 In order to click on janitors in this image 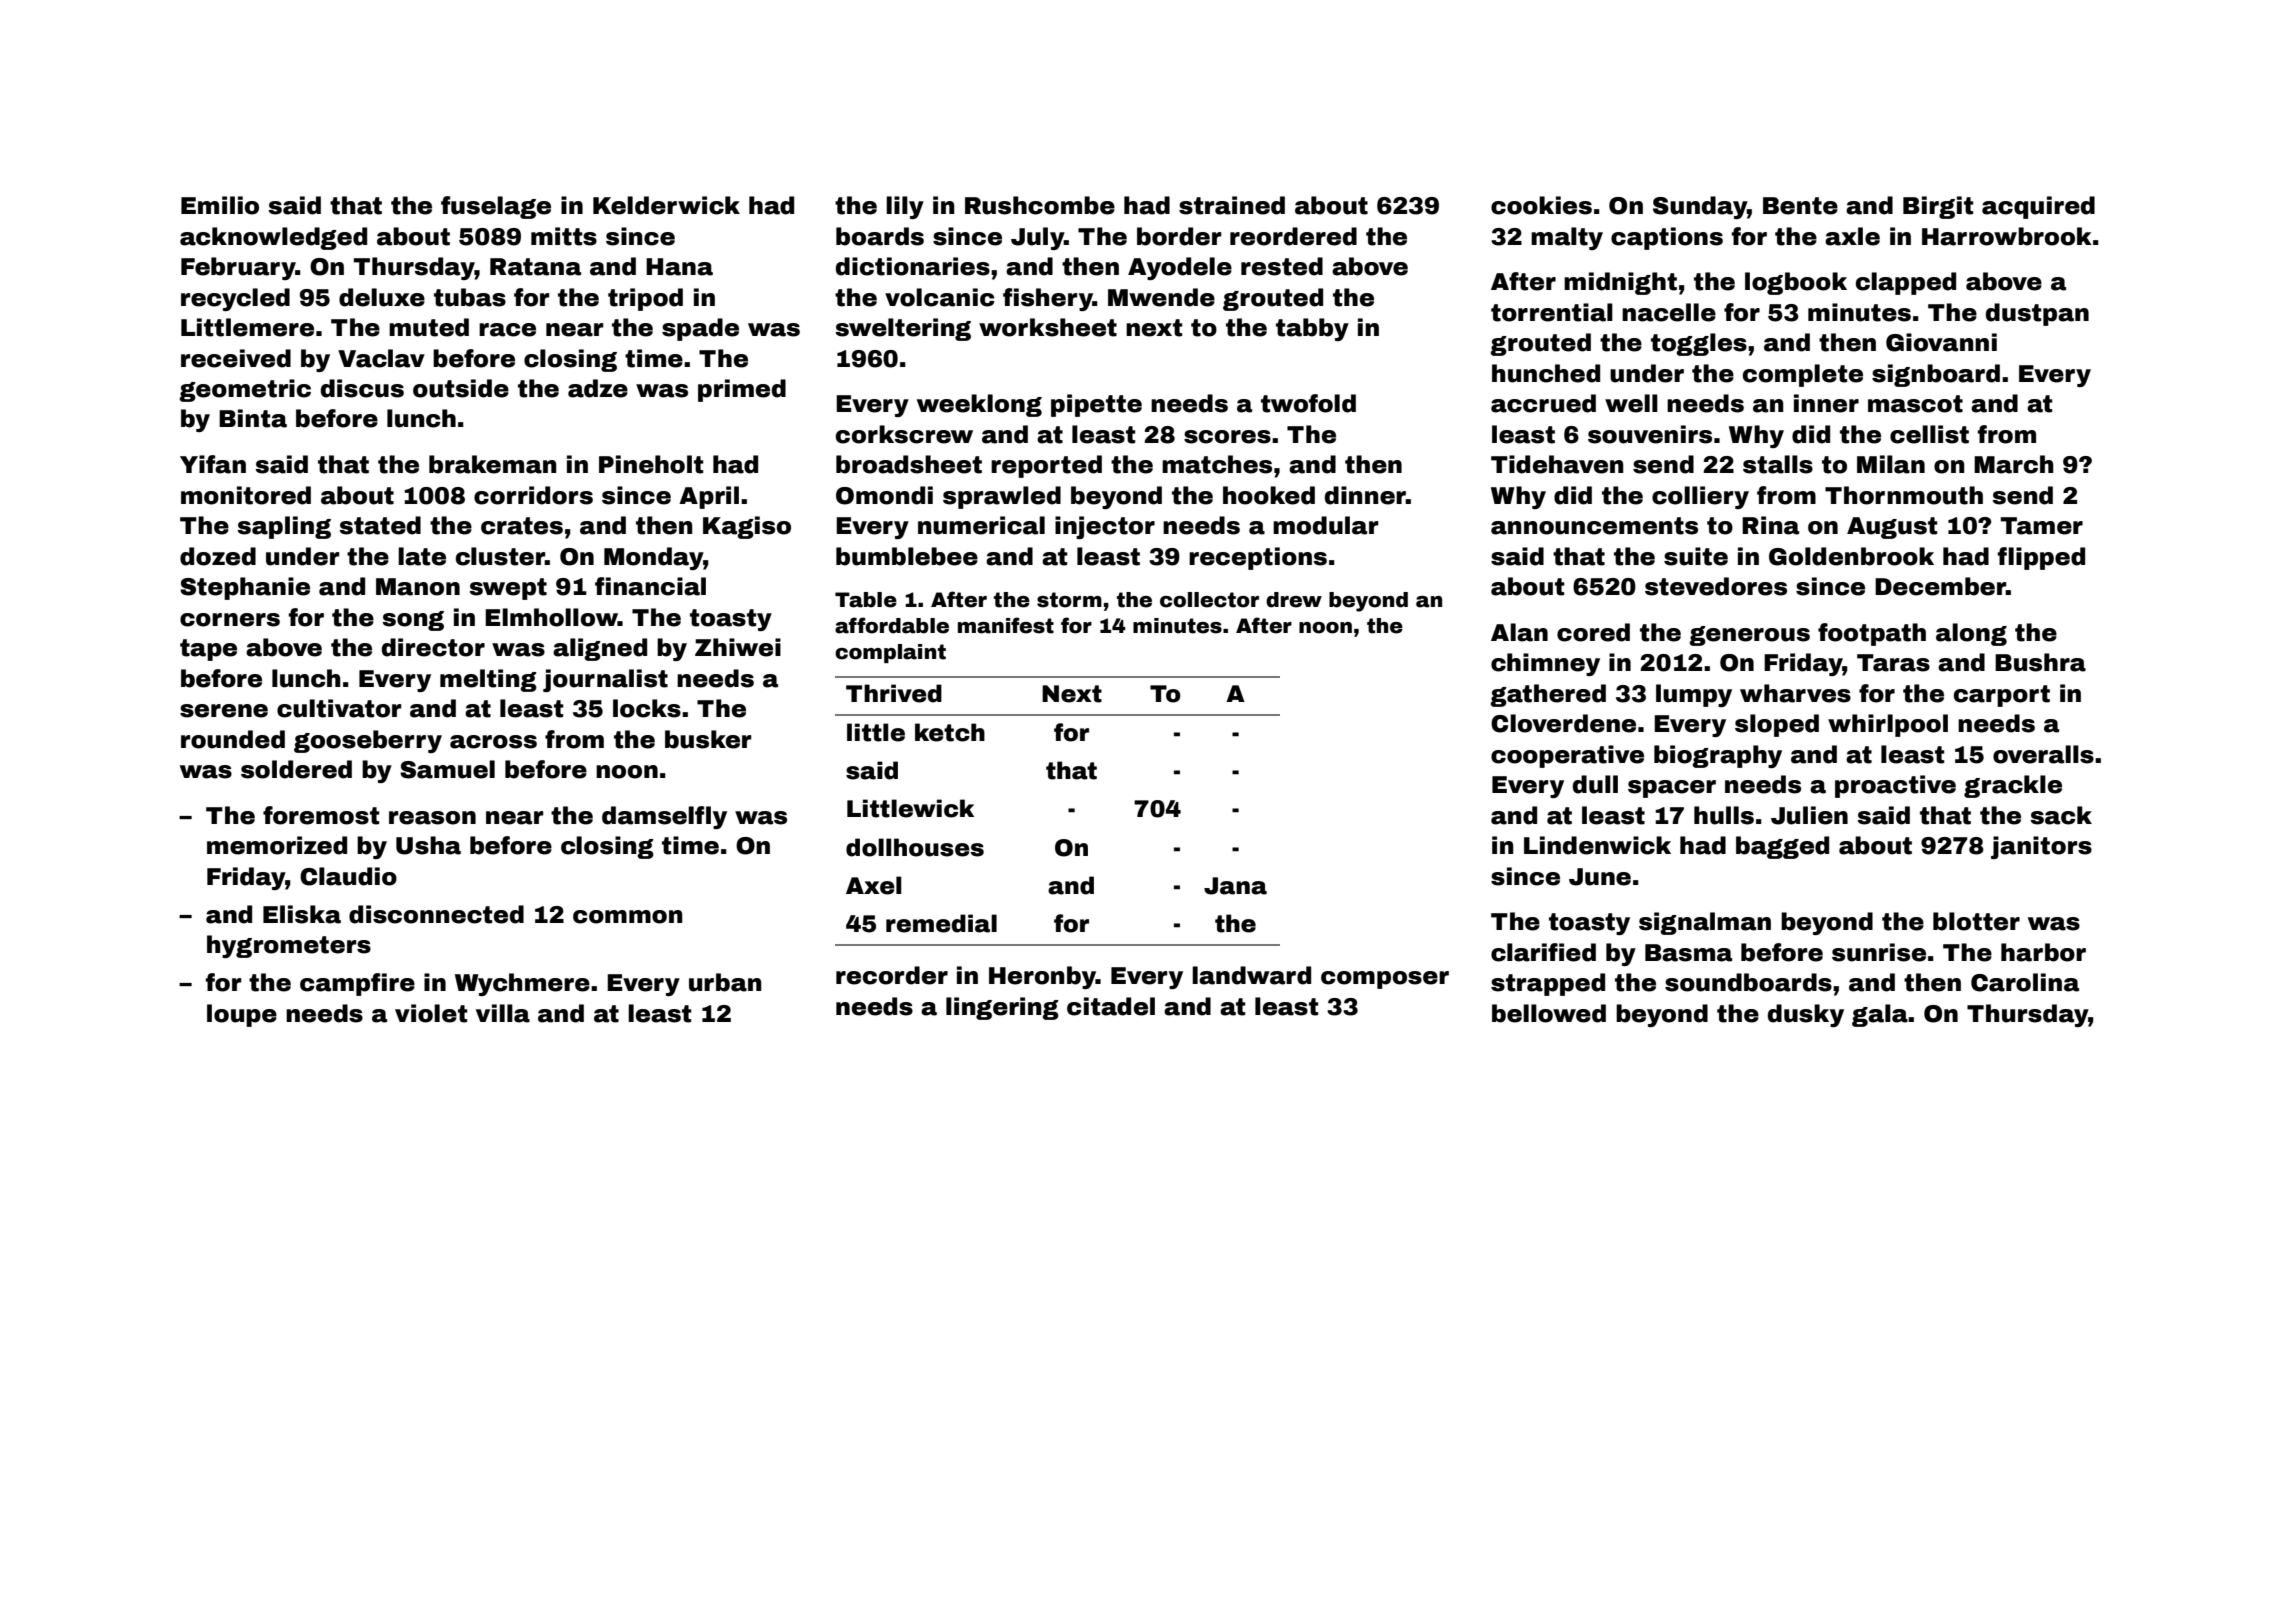, I will do `click(2041, 847)`.
